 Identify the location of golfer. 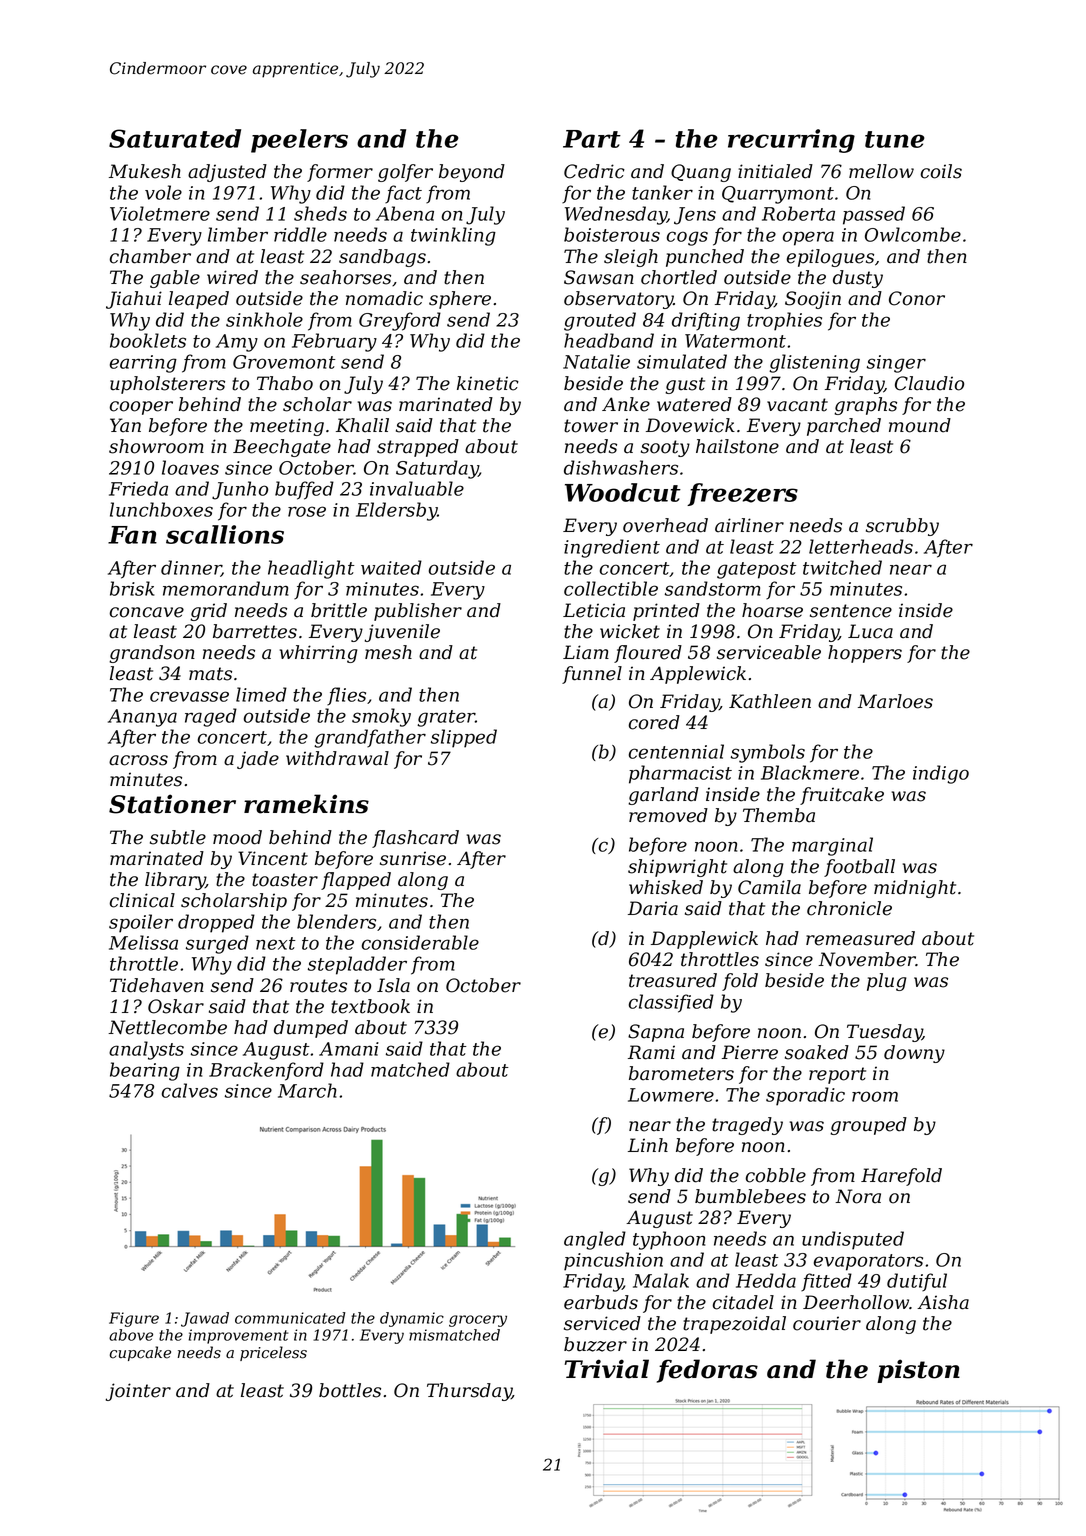
(405, 173).
